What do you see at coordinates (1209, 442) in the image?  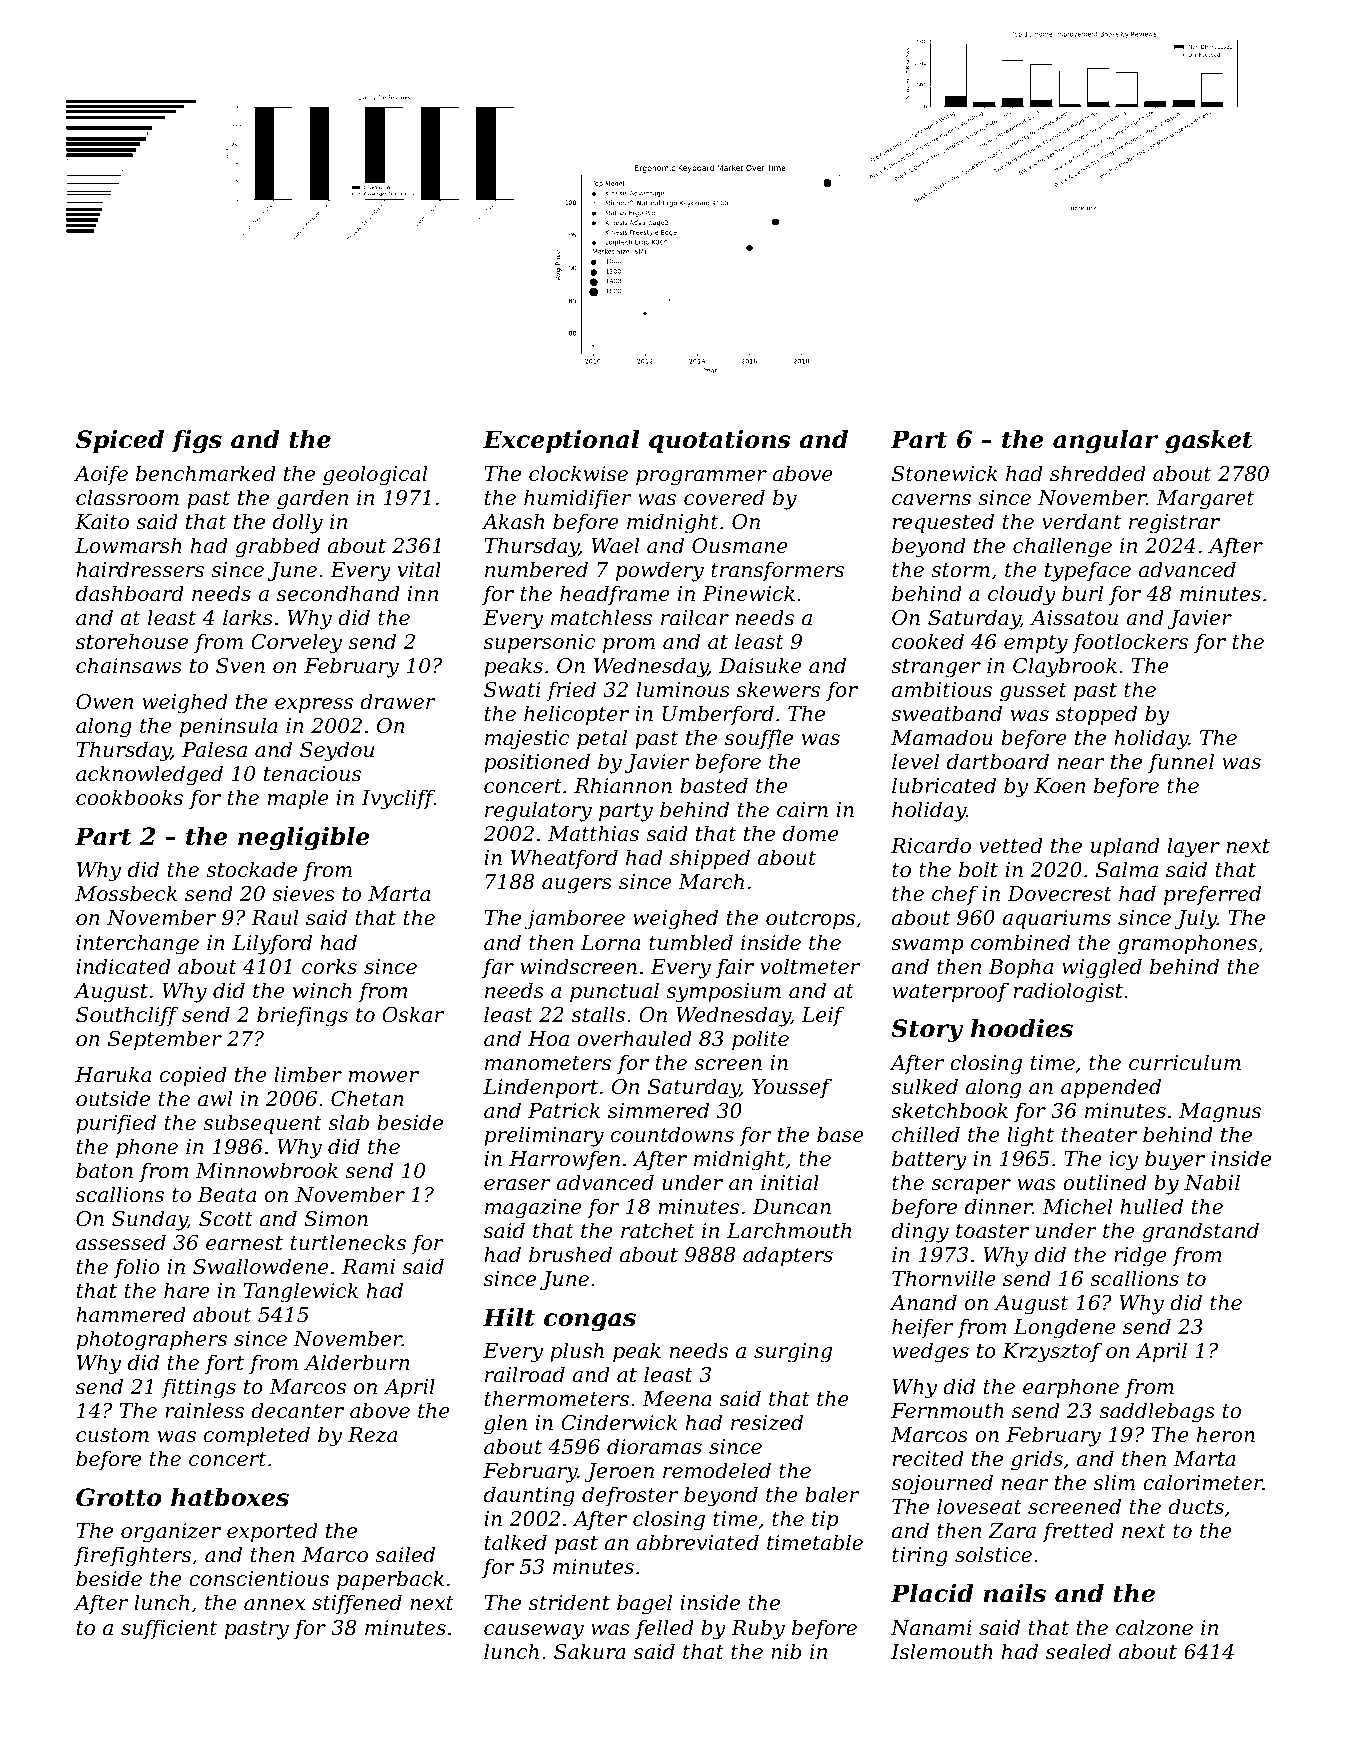 I see `gasket` at bounding box center [1209, 442].
